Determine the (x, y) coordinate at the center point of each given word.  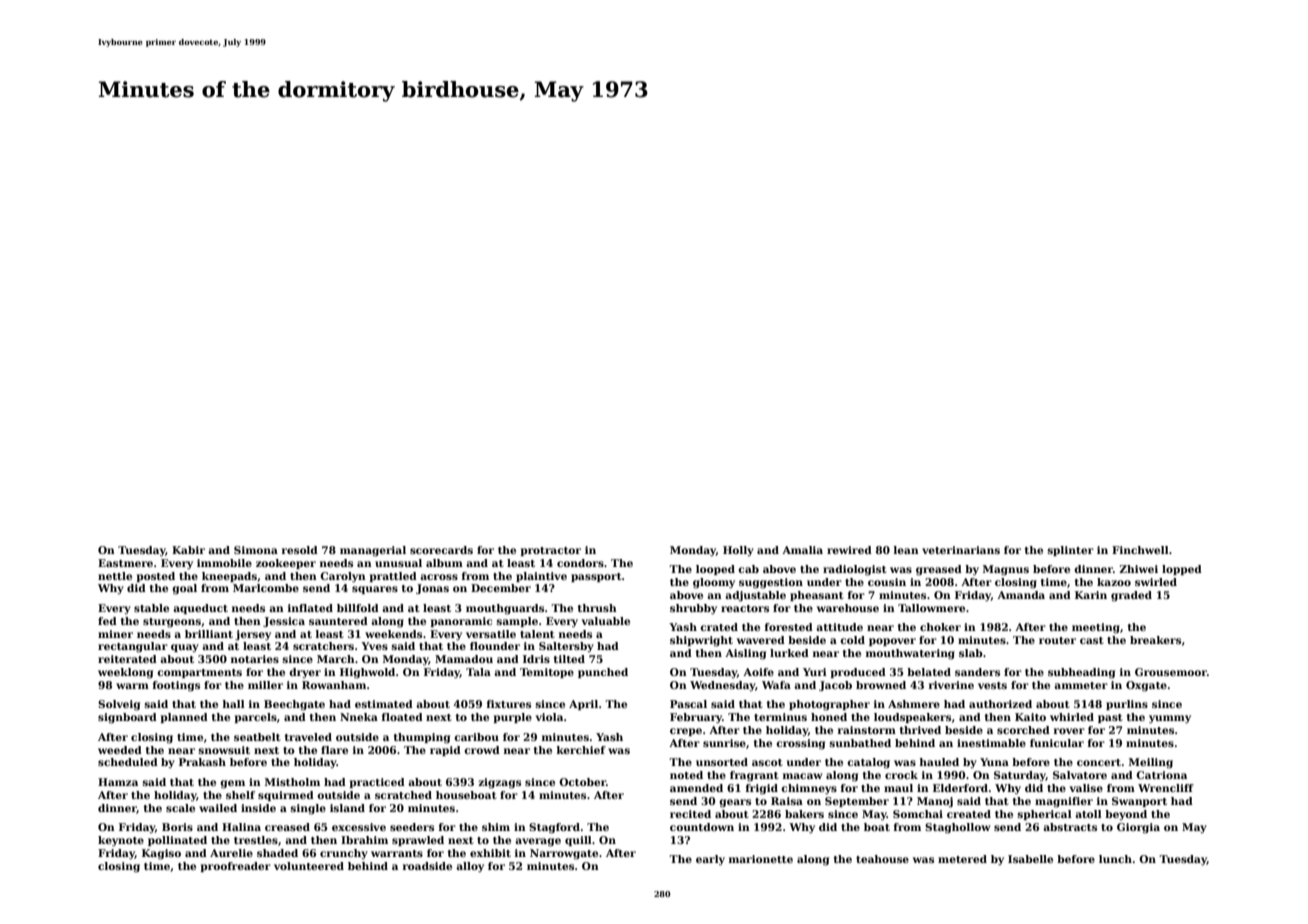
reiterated (127, 659)
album (444, 563)
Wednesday (722, 686)
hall (233, 704)
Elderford (960, 788)
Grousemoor (1171, 672)
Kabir (188, 550)
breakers (1155, 640)
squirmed (286, 796)
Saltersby (566, 647)
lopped (1182, 570)
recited (690, 814)
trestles (256, 840)
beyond (1126, 815)
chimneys (809, 789)
